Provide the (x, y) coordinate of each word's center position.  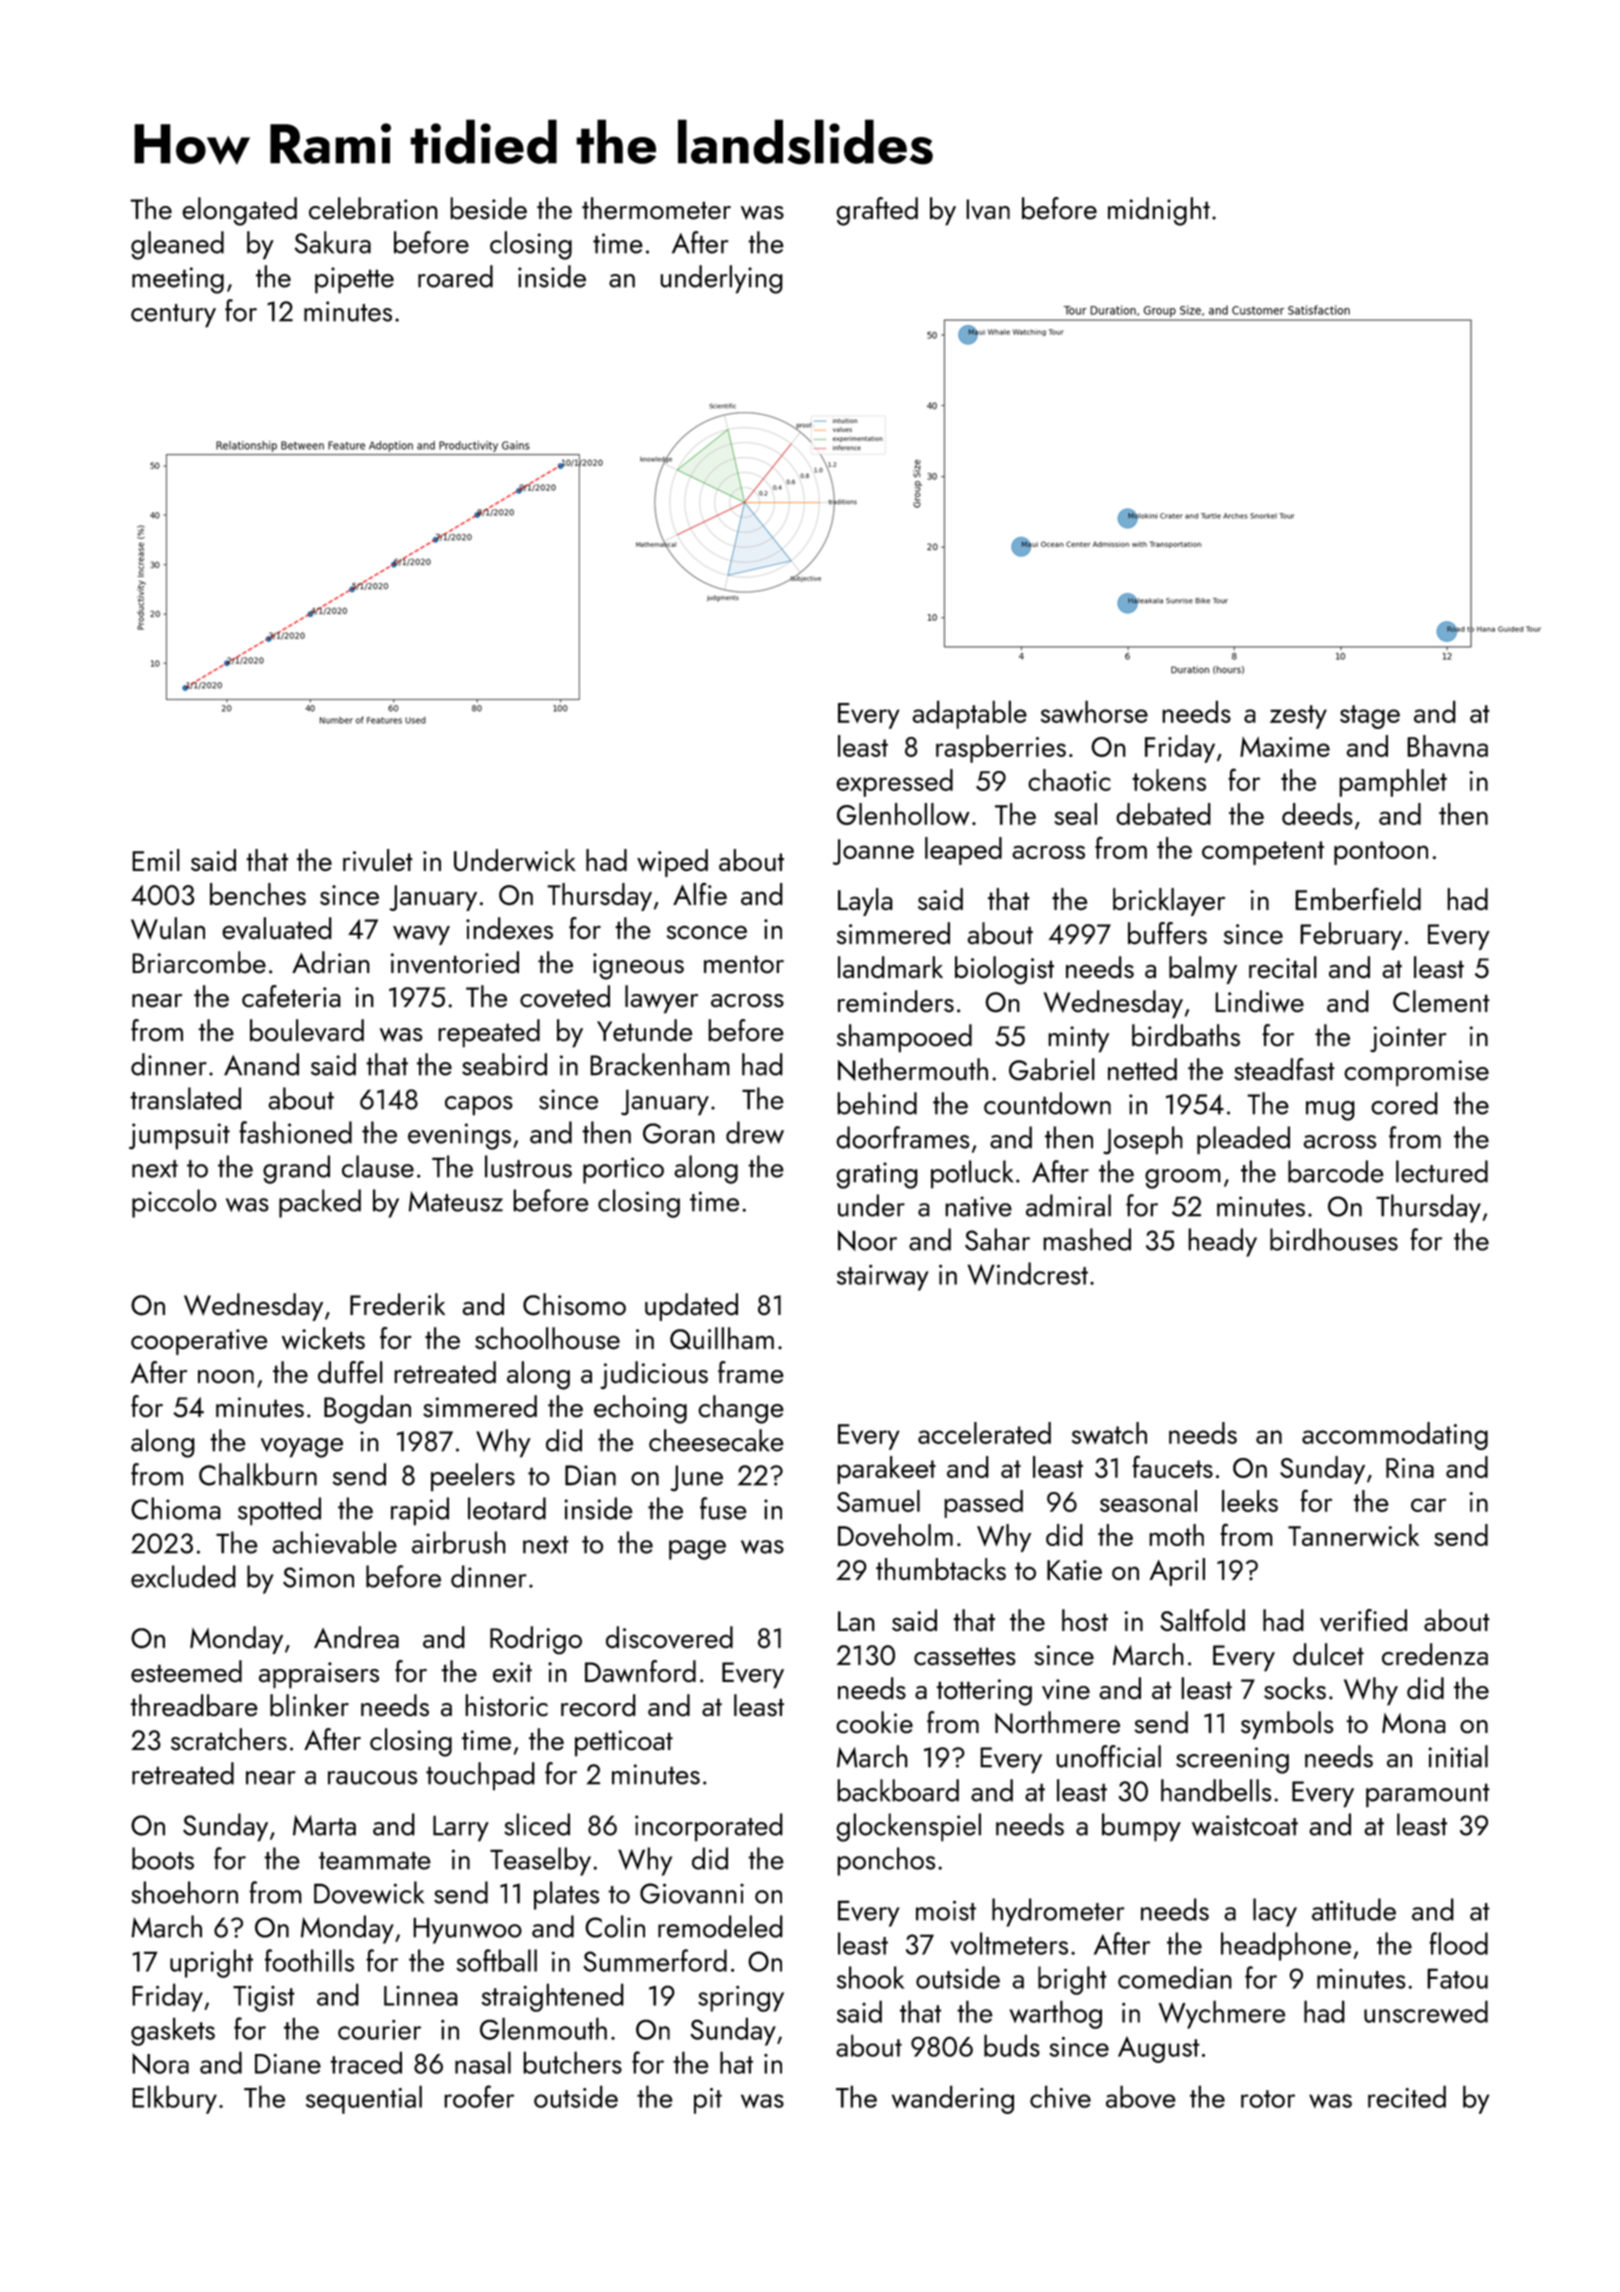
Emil (156, 860)
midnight (1159, 211)
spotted (279, 1511)
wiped (672, 863)
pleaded (1243, 1140)
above (1141, 2096)
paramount (1428, 1795)
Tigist (264, 1999)
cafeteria (291, 996)
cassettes (965, 1656)
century (173, 316)
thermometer (656, 208)
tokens (1169, 780)
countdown (1047, 1103)
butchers (572, 2062)
